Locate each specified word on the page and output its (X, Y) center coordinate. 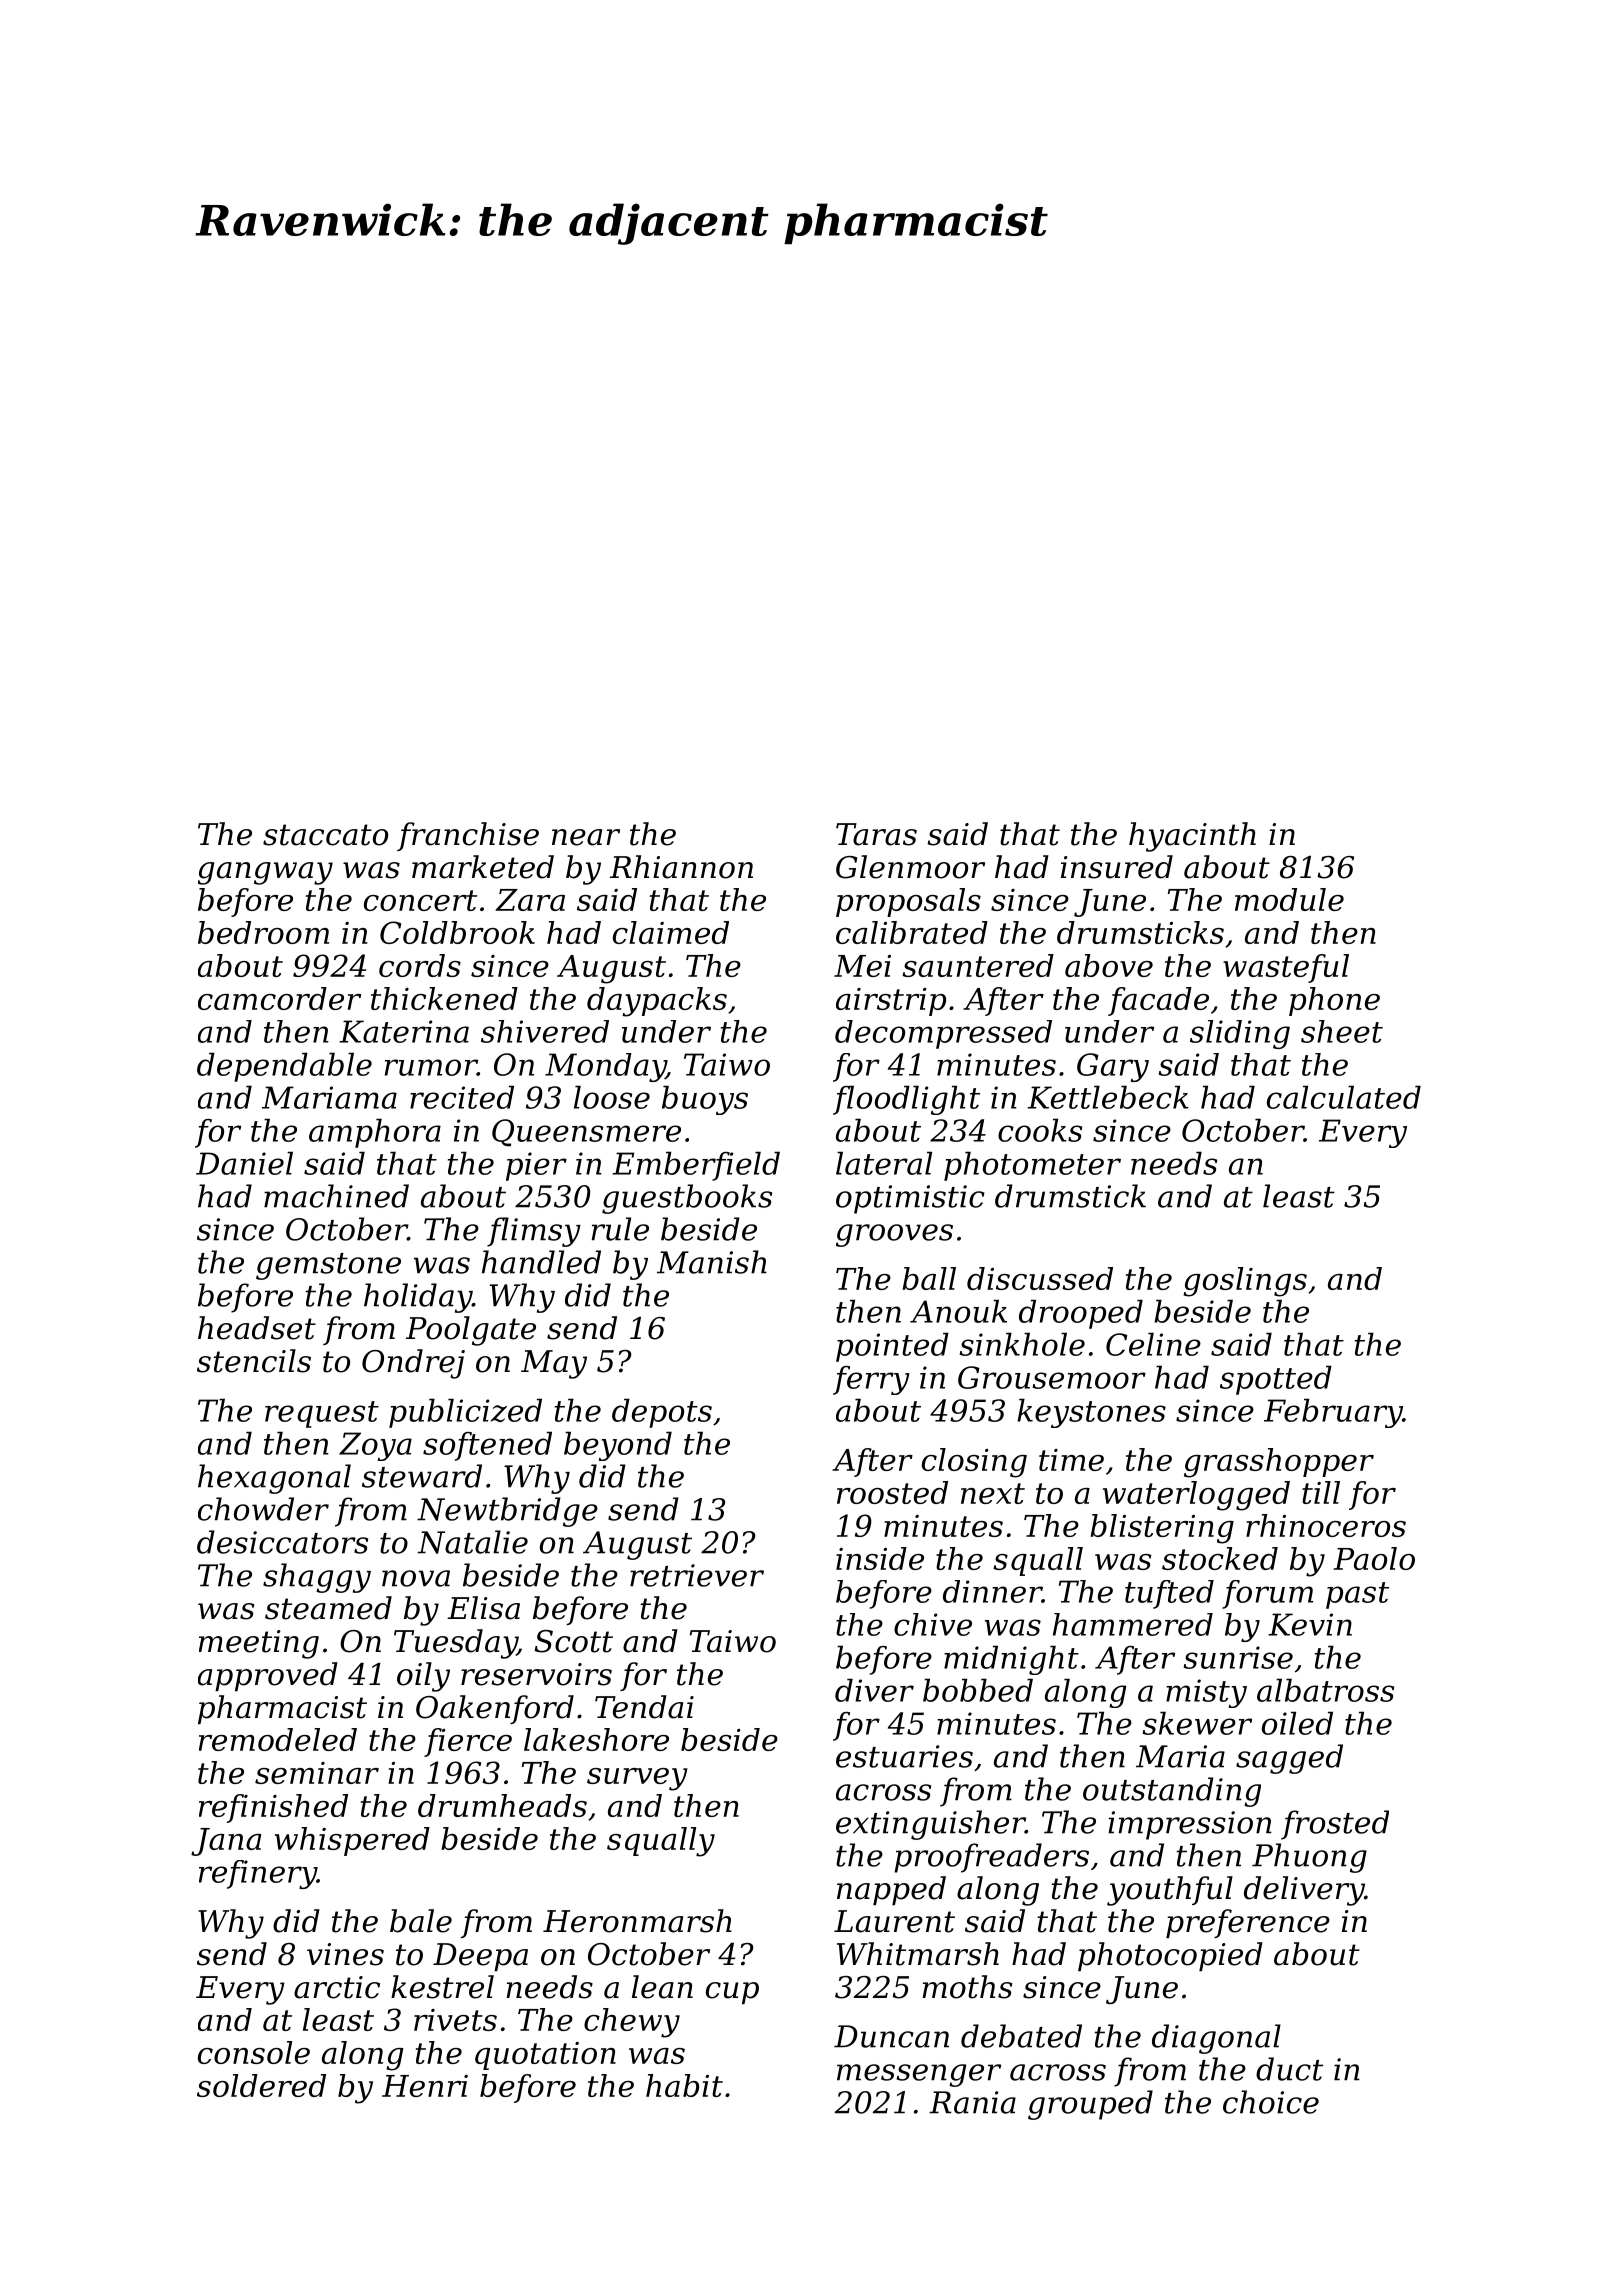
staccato (325, 835)
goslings (1245, 1282)
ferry (871, 1380)
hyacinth (1192, 837)
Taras (876, 834)
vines (345, 1954)
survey (637, 1779)
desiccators (282, 1542)
